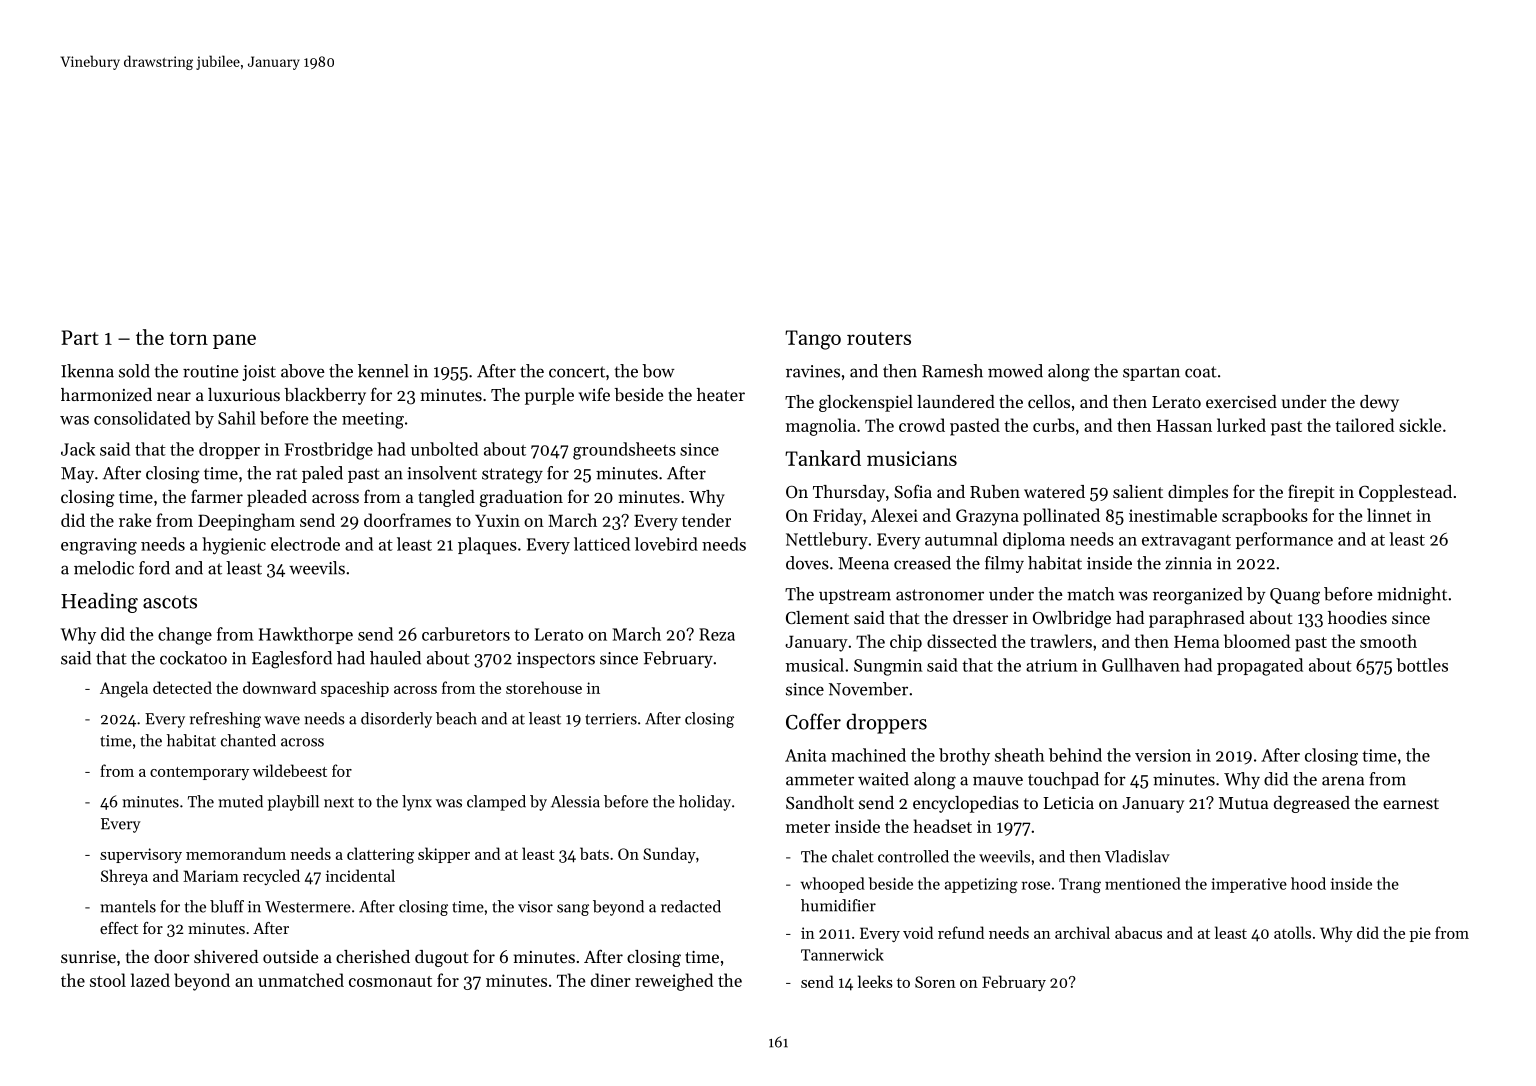 The image size is (1536, 1086). Describe the element at coordinates (1068, 803) in the page. I see `Leticia` at that location.
